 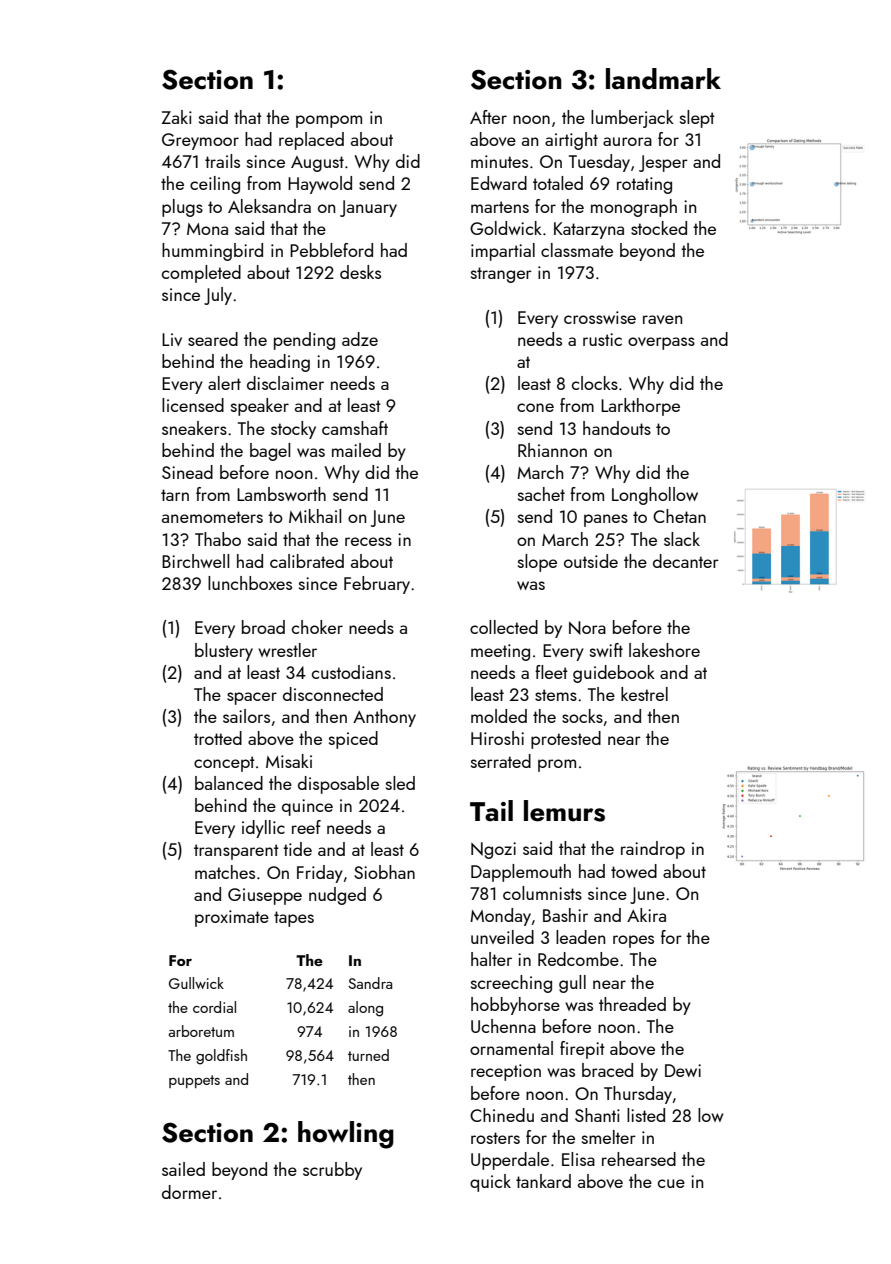 What do you see at coordinates (177, 117) in the screenshot?
I see `Zaki` at bounding box center [177, 117].
